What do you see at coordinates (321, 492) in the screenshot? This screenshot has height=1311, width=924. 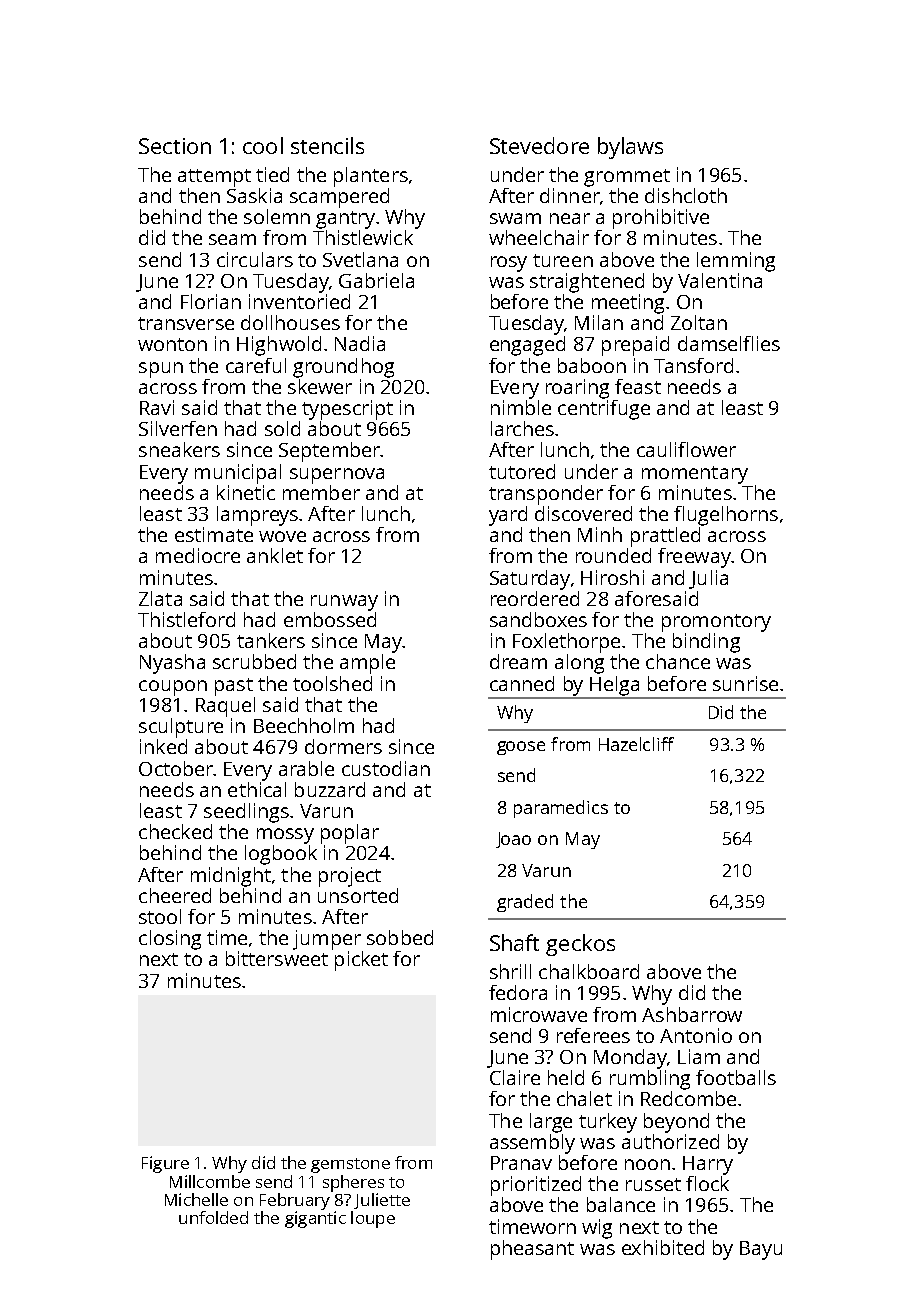 I see `member` at bounding box center [321, 492].
